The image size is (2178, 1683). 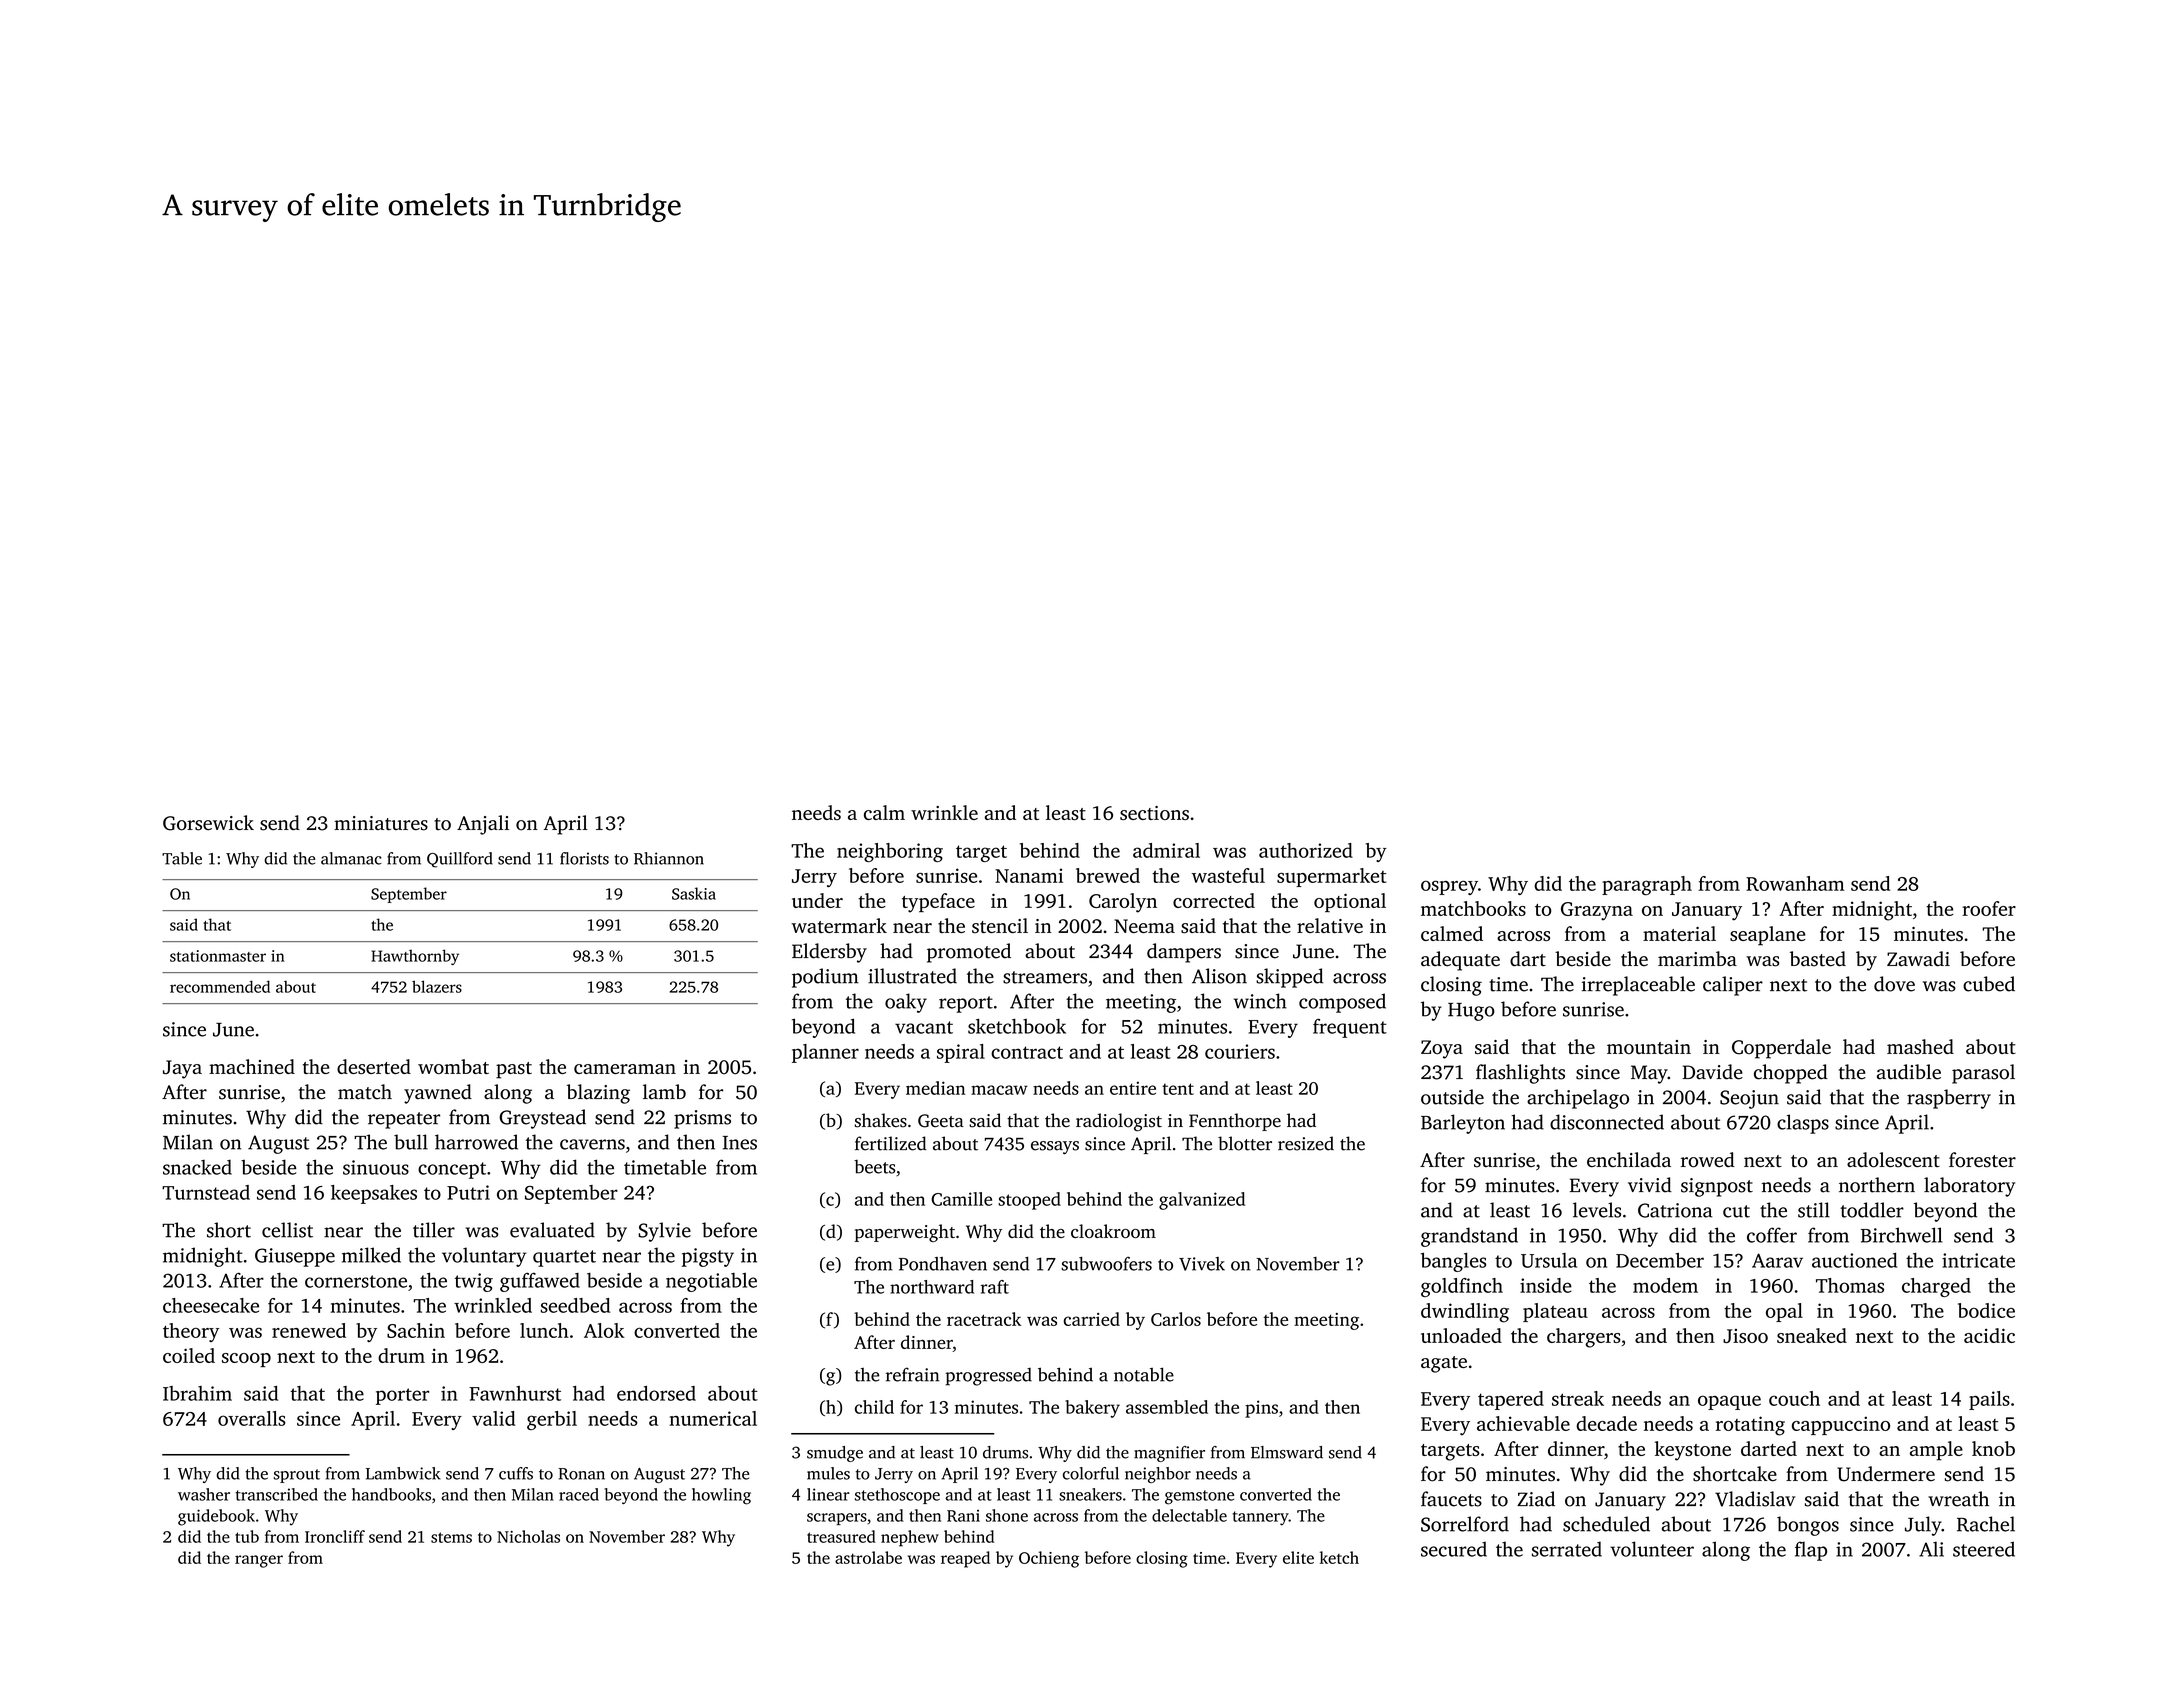 I want to click on Hawthornby, so click(x=415, y=957).
